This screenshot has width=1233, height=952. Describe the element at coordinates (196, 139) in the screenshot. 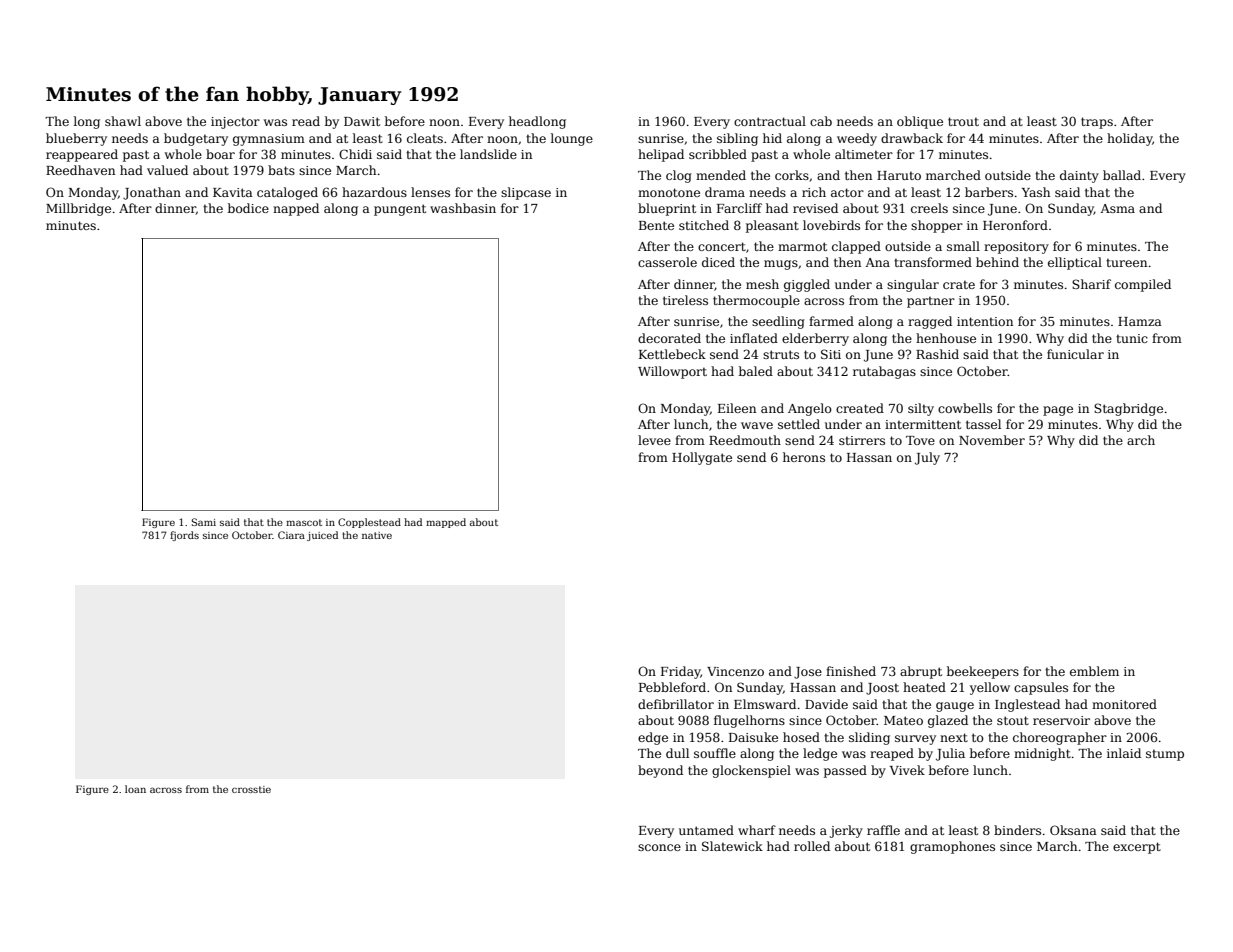

I see `budgetary` at that location.
